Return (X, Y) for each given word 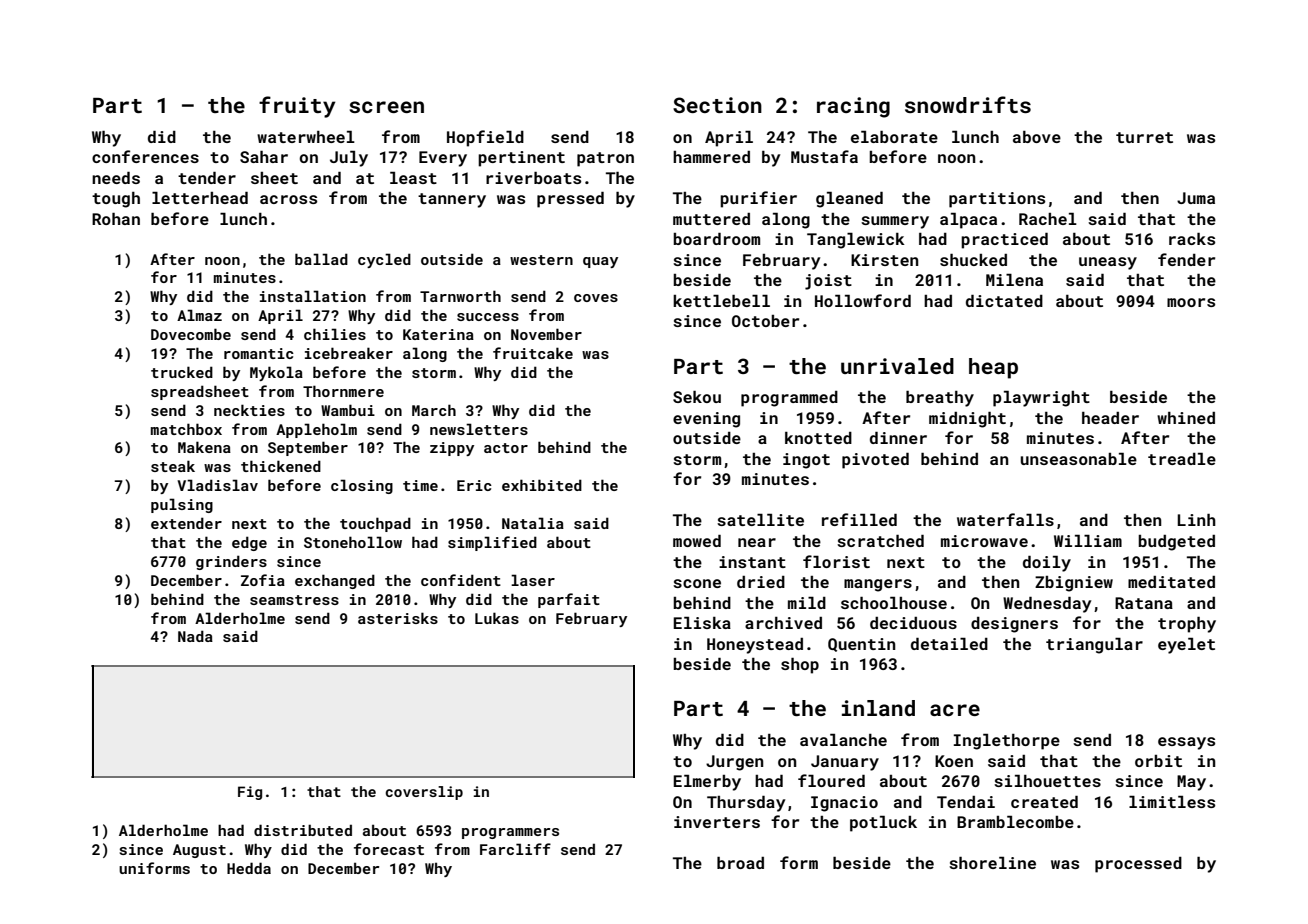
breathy (940, 399)
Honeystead (755, 646)
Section (717, 105)
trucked (182, 372)
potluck (883, 824)
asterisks (398, 618)
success (488, 317)
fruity (297, 107)
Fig (250, 793)
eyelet (1186, 646)
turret (1144, 137)
